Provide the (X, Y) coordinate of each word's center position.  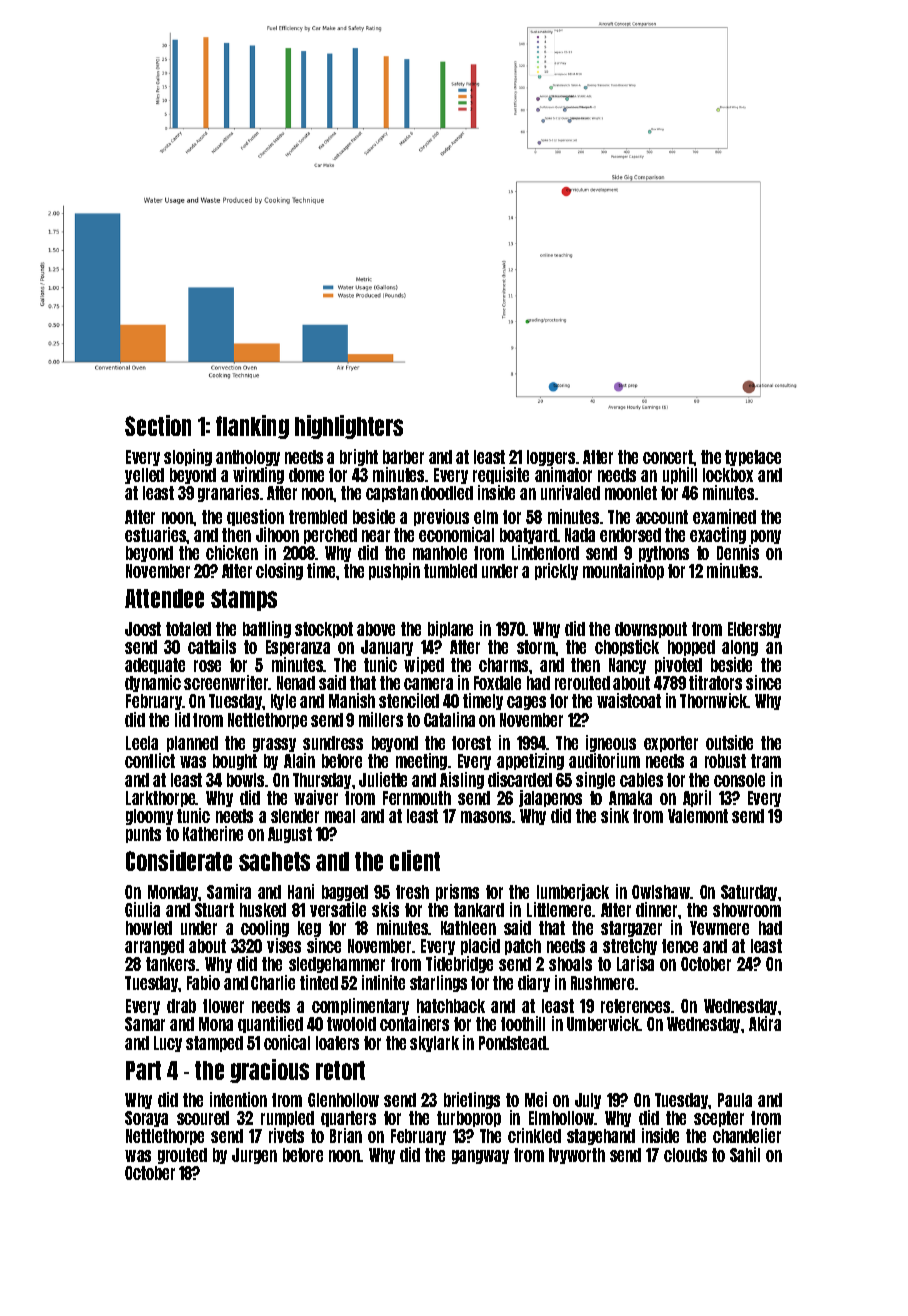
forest (471, 743)
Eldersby (754, 630)
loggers (551, 458)
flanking (252, 427)
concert (668, 457)
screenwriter (226, 682)
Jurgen (254, 1156)
